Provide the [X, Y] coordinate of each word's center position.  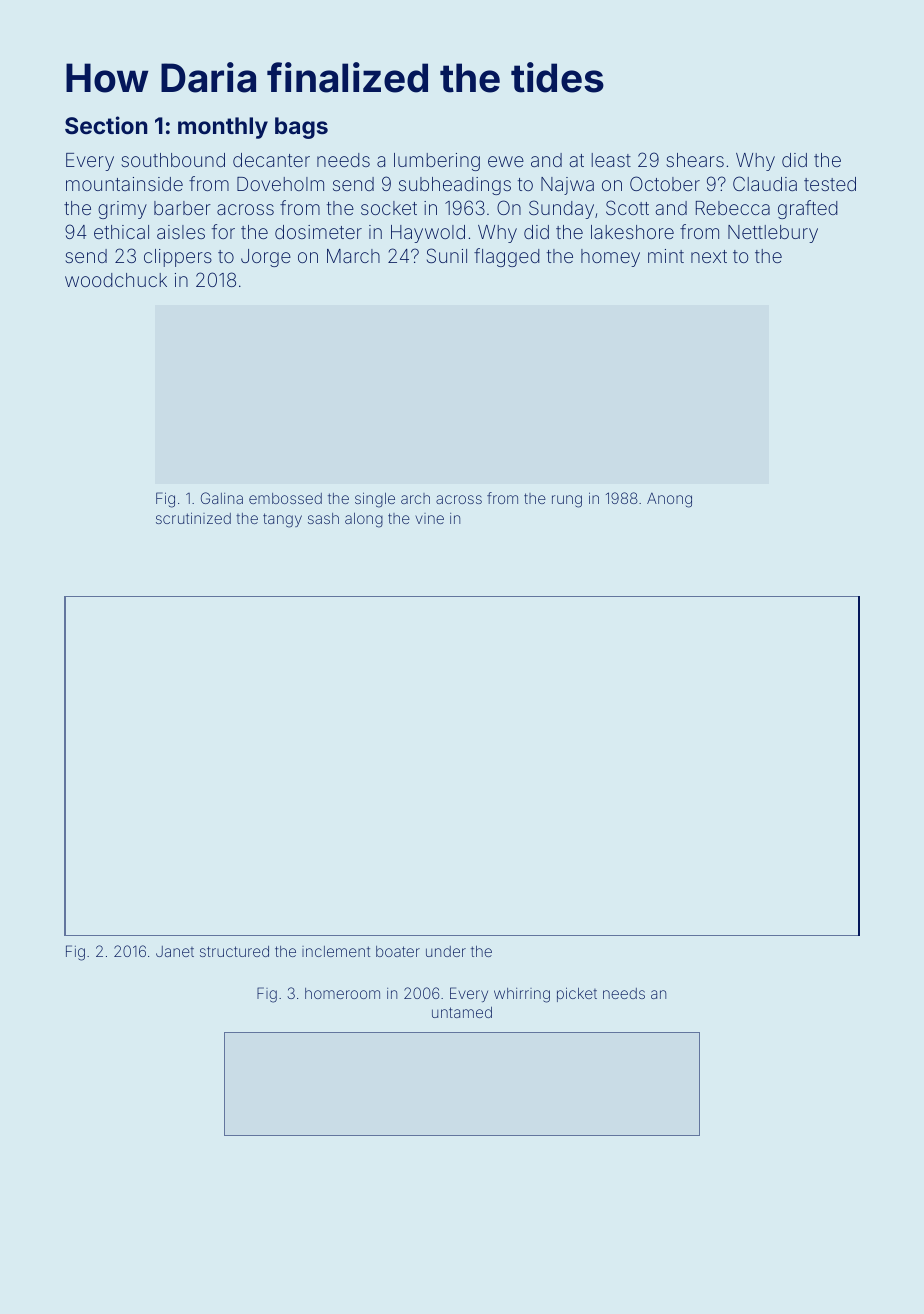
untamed [462, 1012]
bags [301, 128]
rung [567, 501]
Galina [222, 498]
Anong [669, 500]
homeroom [342, 993]
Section [106, 125]
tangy [282, 520]
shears [695, 160]
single [375, 500]
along [364, 520]
